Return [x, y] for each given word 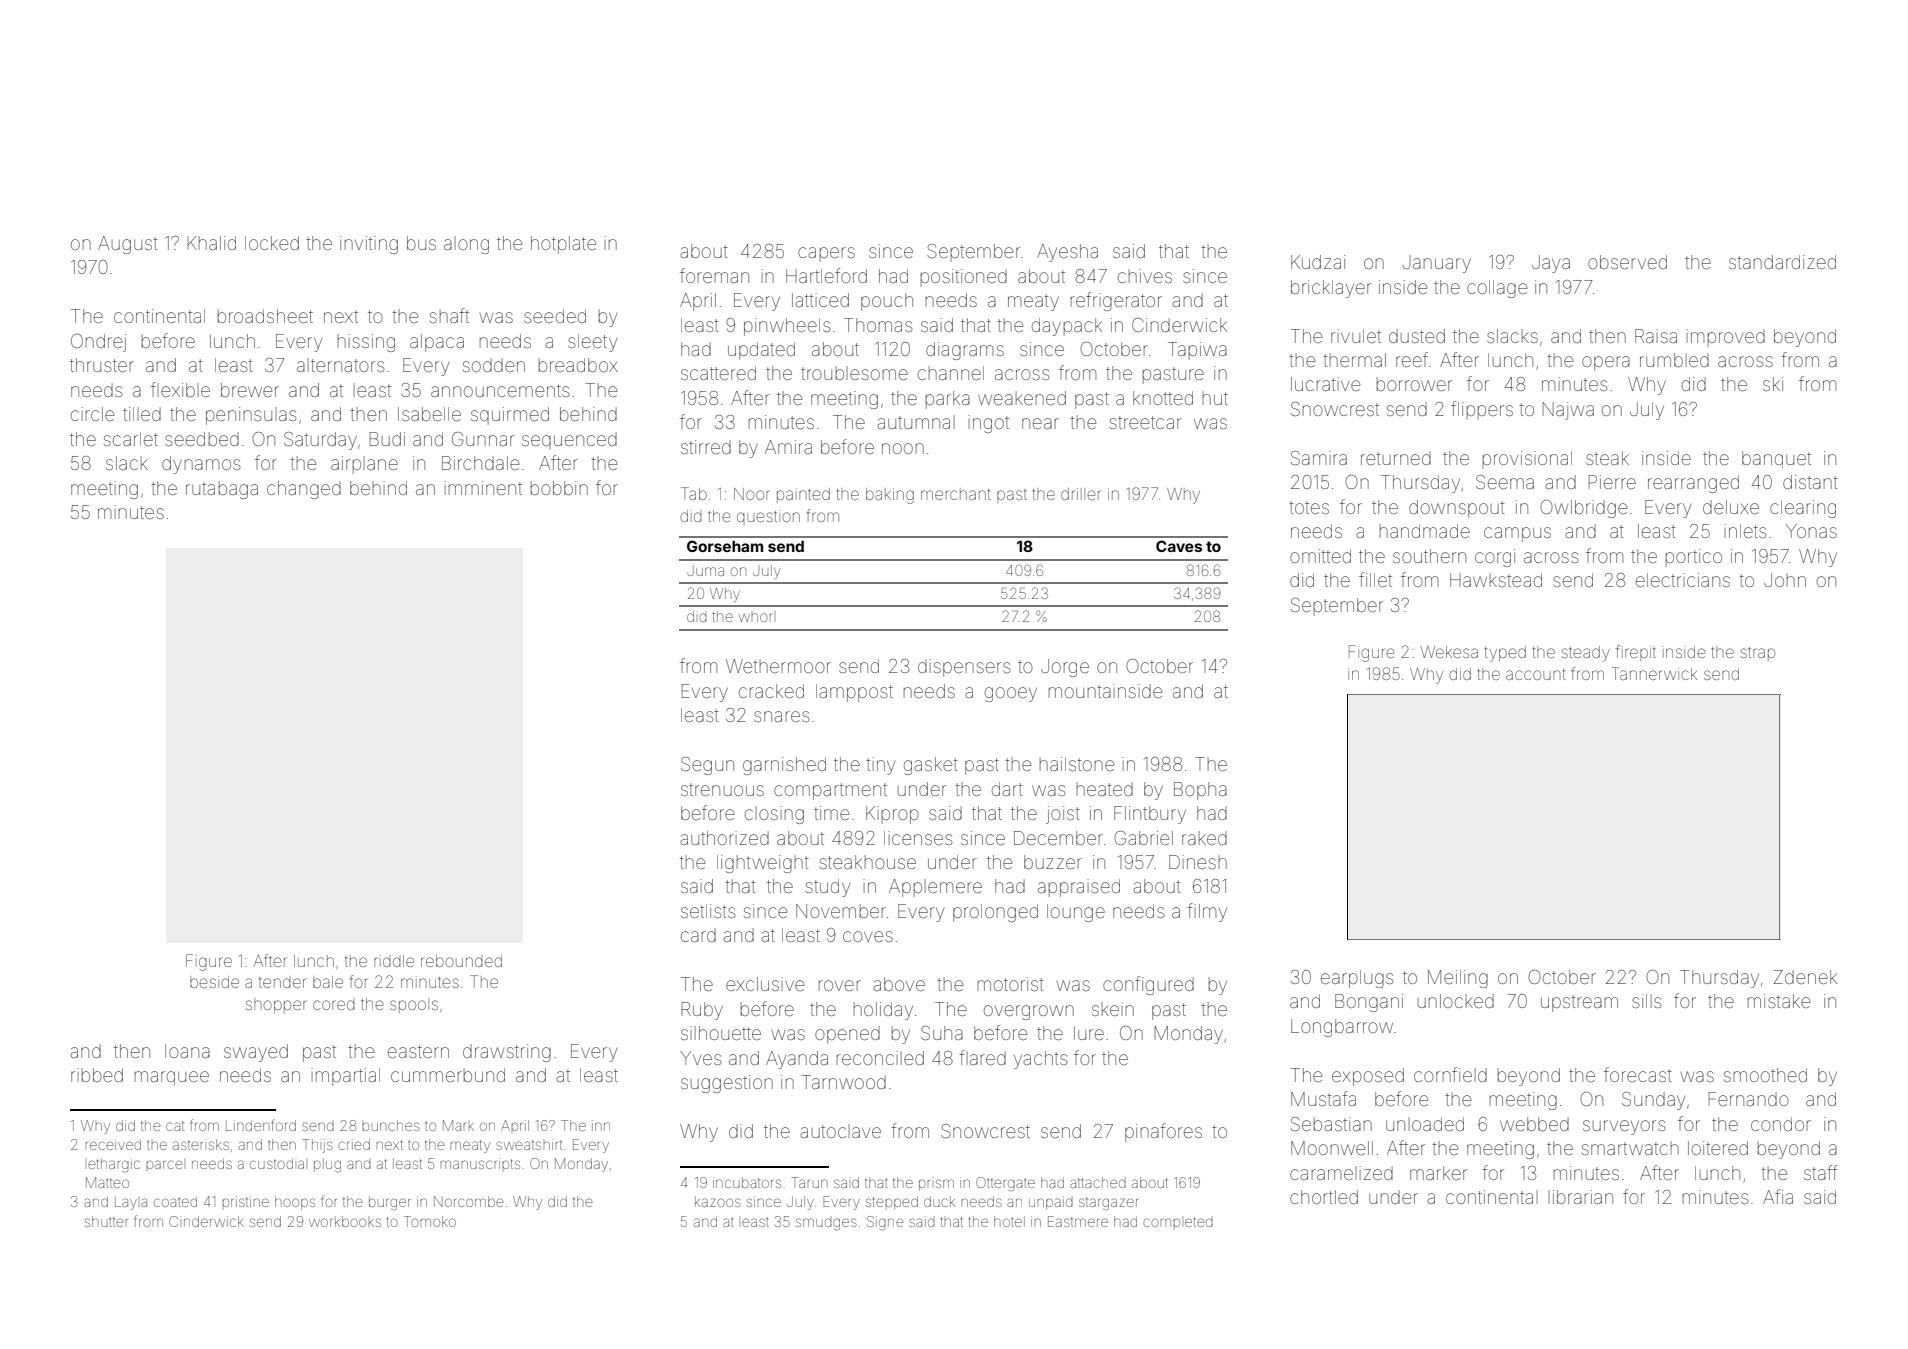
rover [840, 985]
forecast [1638, 1074]
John [1785, 580]
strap [1757, 654]
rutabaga [222, 490]
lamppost [854, 693]
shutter [106, 1221]
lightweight [763, 864]
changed [304, 490]
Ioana [187, 1051]
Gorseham [725, 546]
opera [1606, 363]
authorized [724, 838]
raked [1204, 838]
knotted [1163, 398]
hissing [366, 343]
